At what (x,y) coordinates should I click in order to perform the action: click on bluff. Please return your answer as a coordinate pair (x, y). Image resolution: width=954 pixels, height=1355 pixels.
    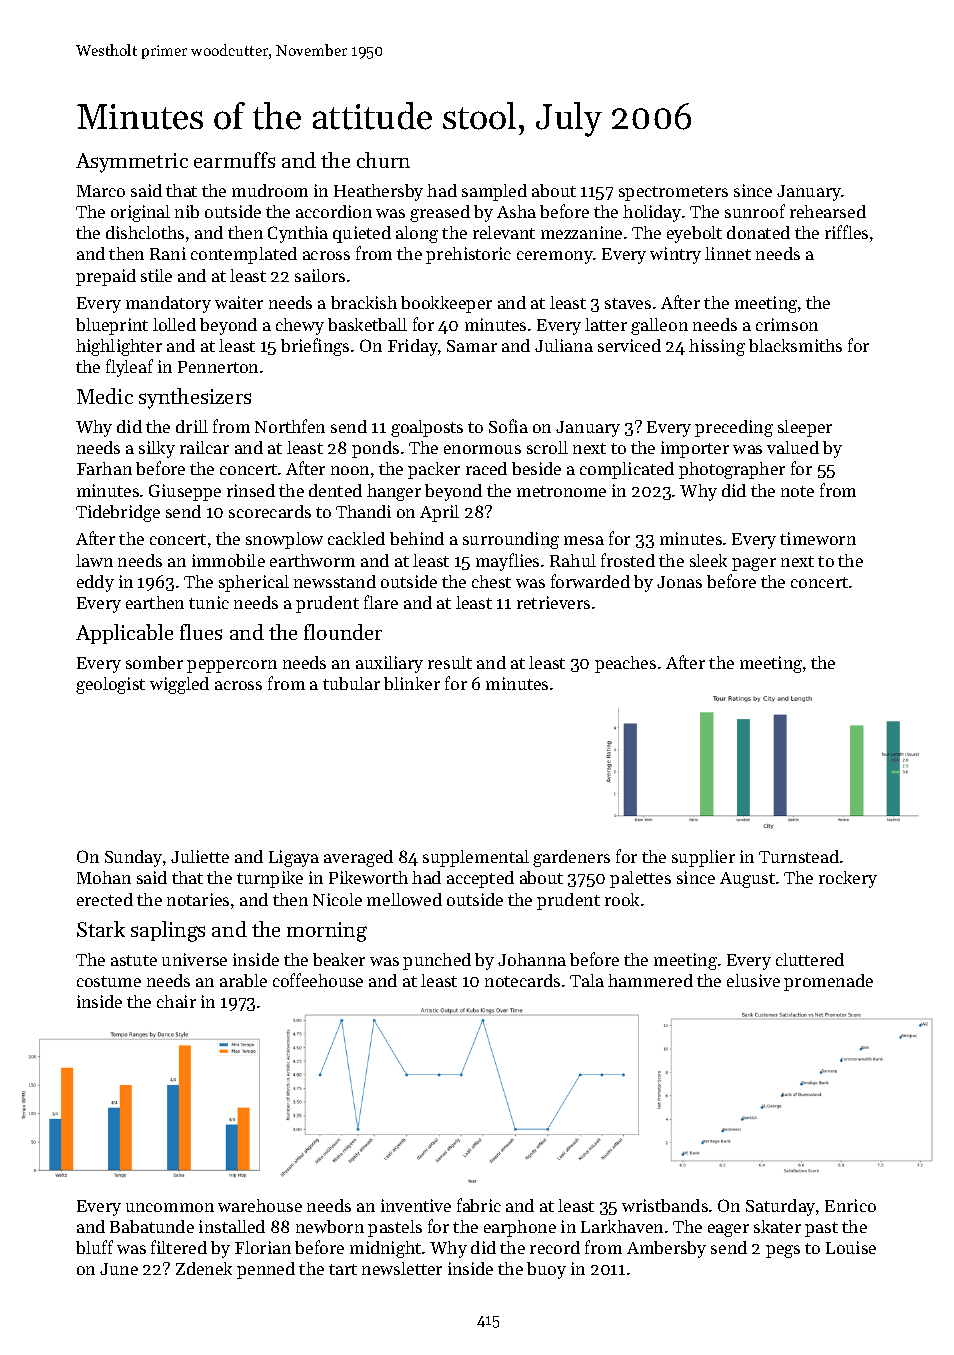
    Looking at the image, I should click on (94, 1247).
